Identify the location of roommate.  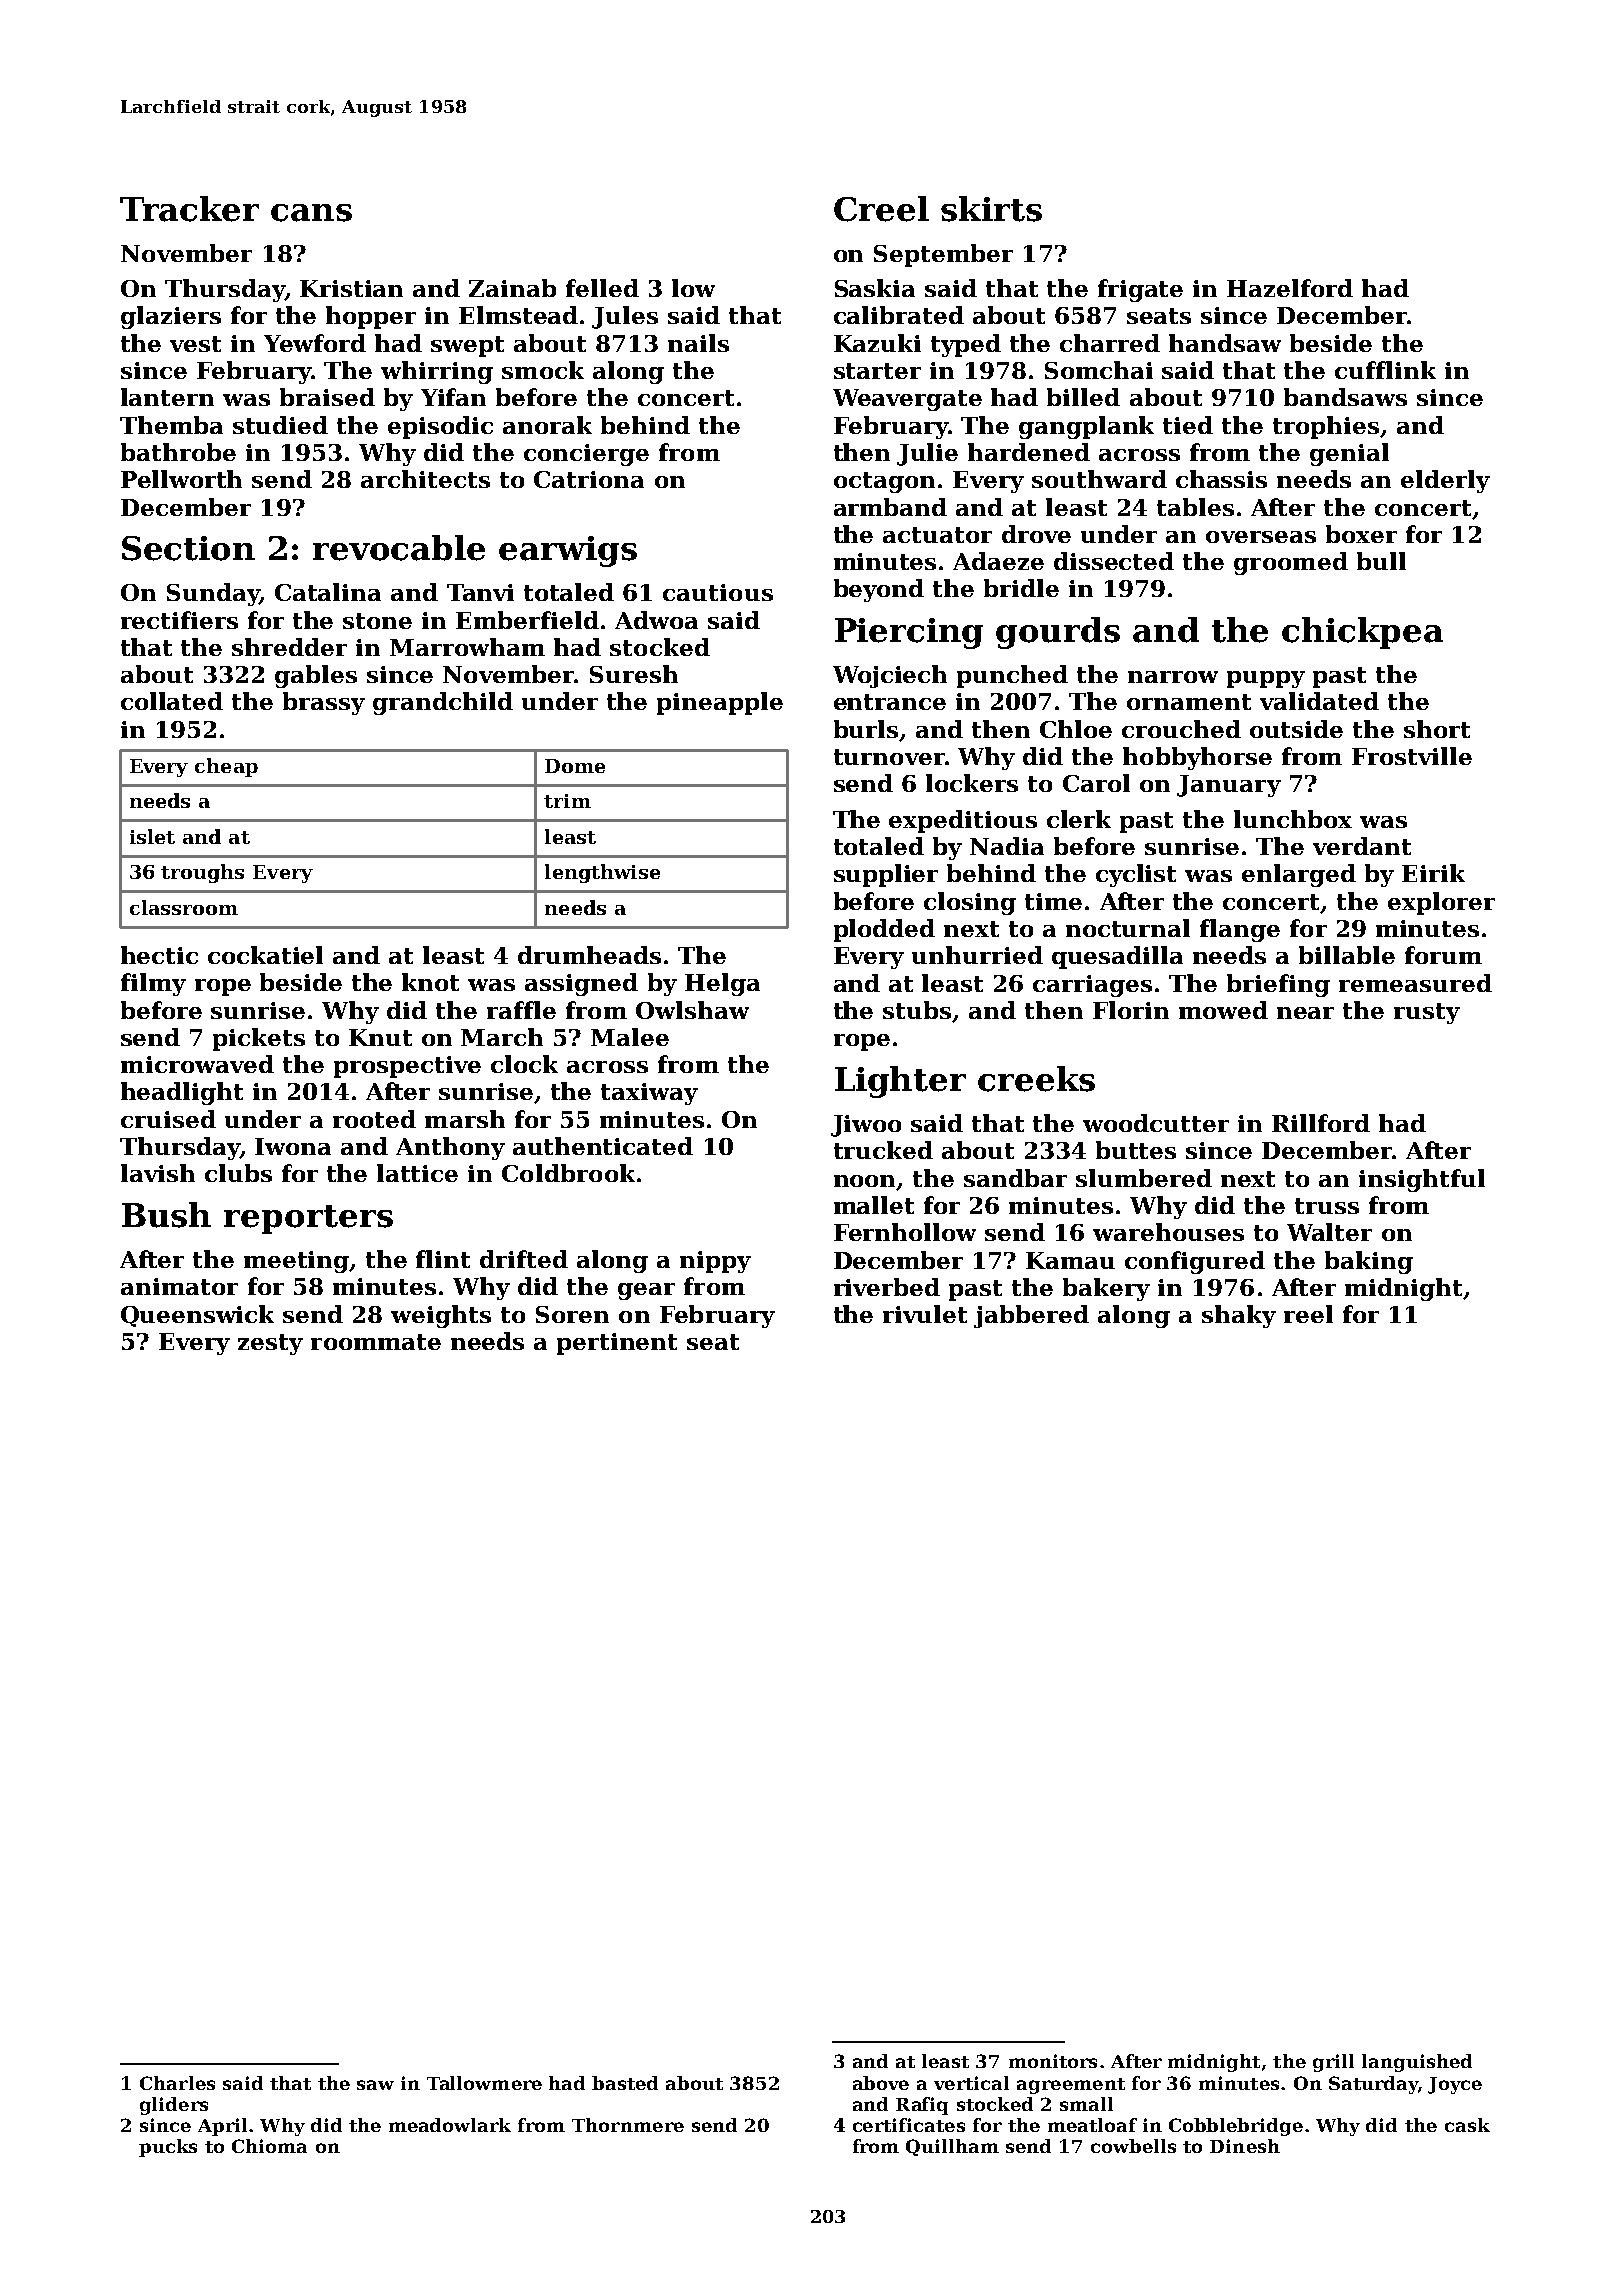
(376, 1342).
